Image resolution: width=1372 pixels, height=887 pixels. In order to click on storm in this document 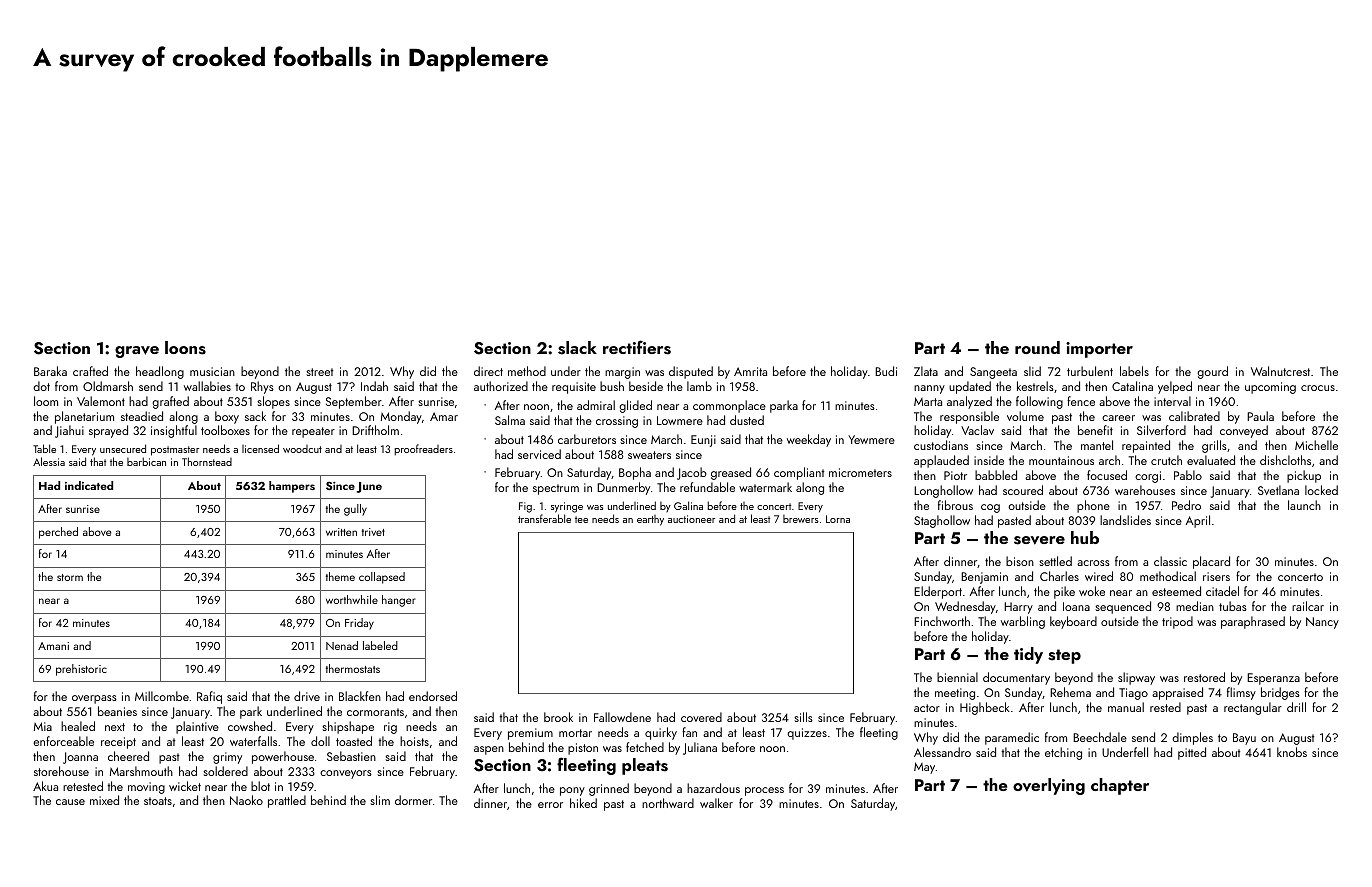, I will do `click(70, 577)`.
